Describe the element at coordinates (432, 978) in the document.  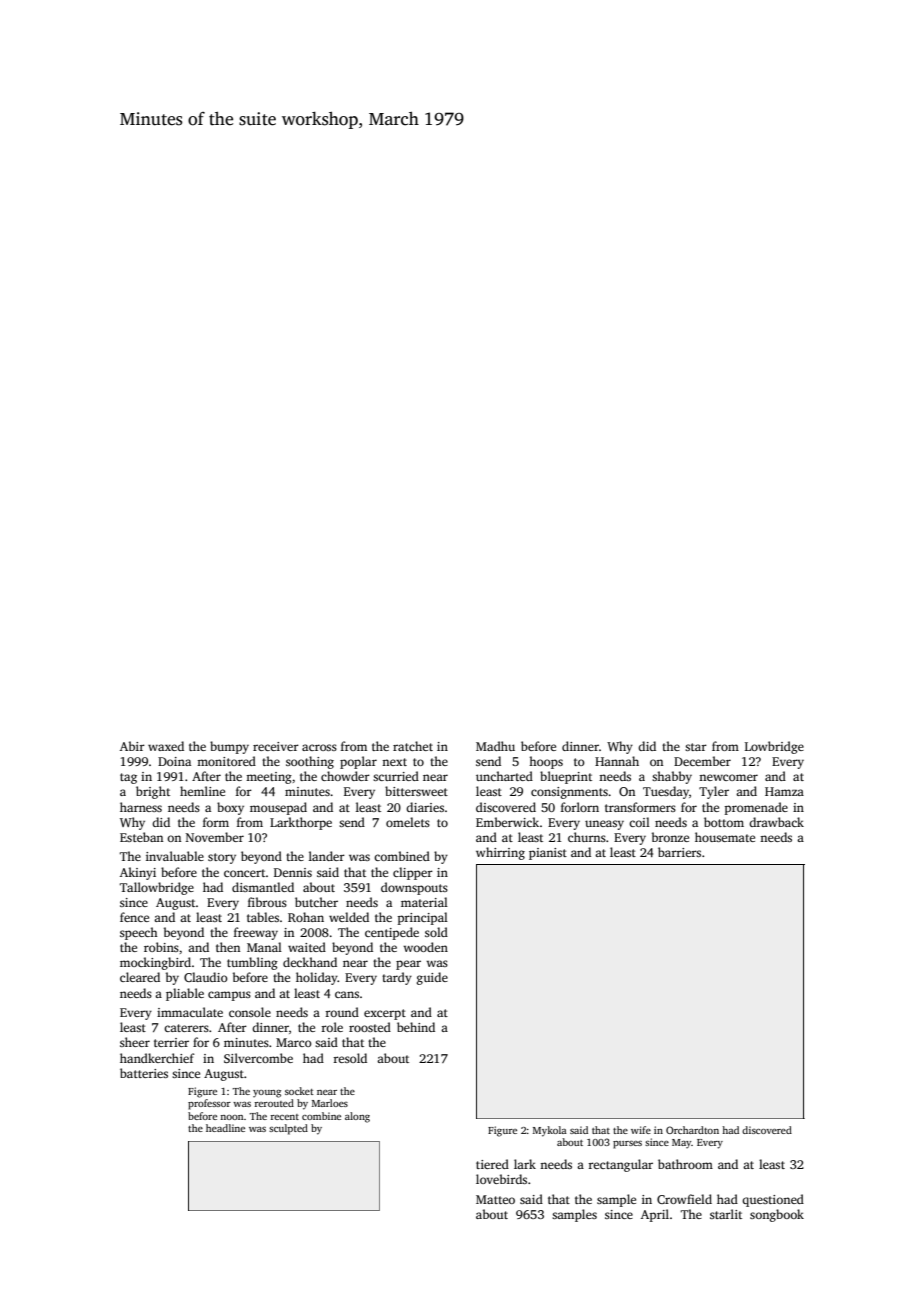
I see `guide` at that location.
